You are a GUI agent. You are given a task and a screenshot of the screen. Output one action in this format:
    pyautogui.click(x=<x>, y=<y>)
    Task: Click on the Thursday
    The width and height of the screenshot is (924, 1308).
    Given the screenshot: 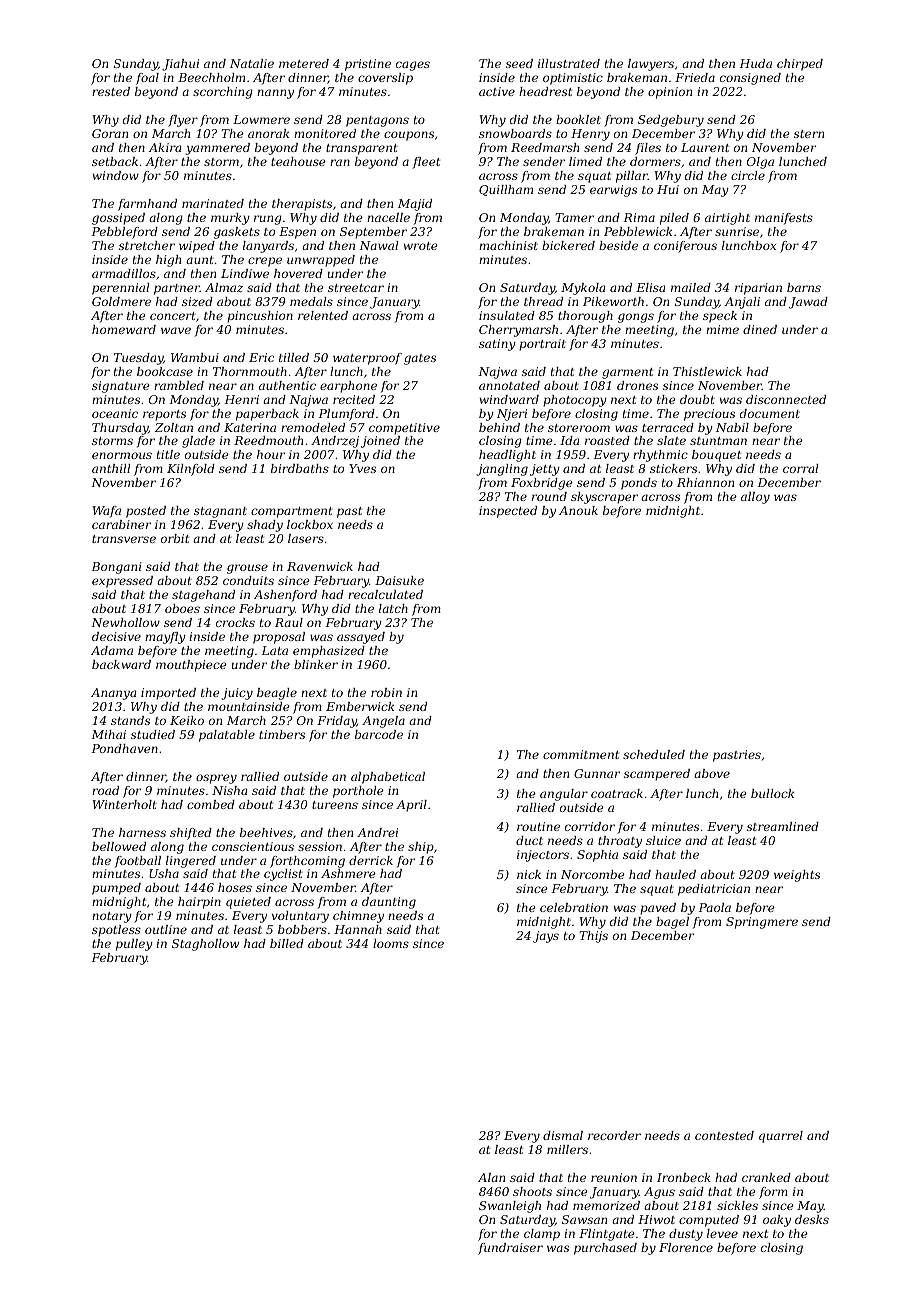 What is the action you would take?
    pyautogui.click(x=120, y=429)
